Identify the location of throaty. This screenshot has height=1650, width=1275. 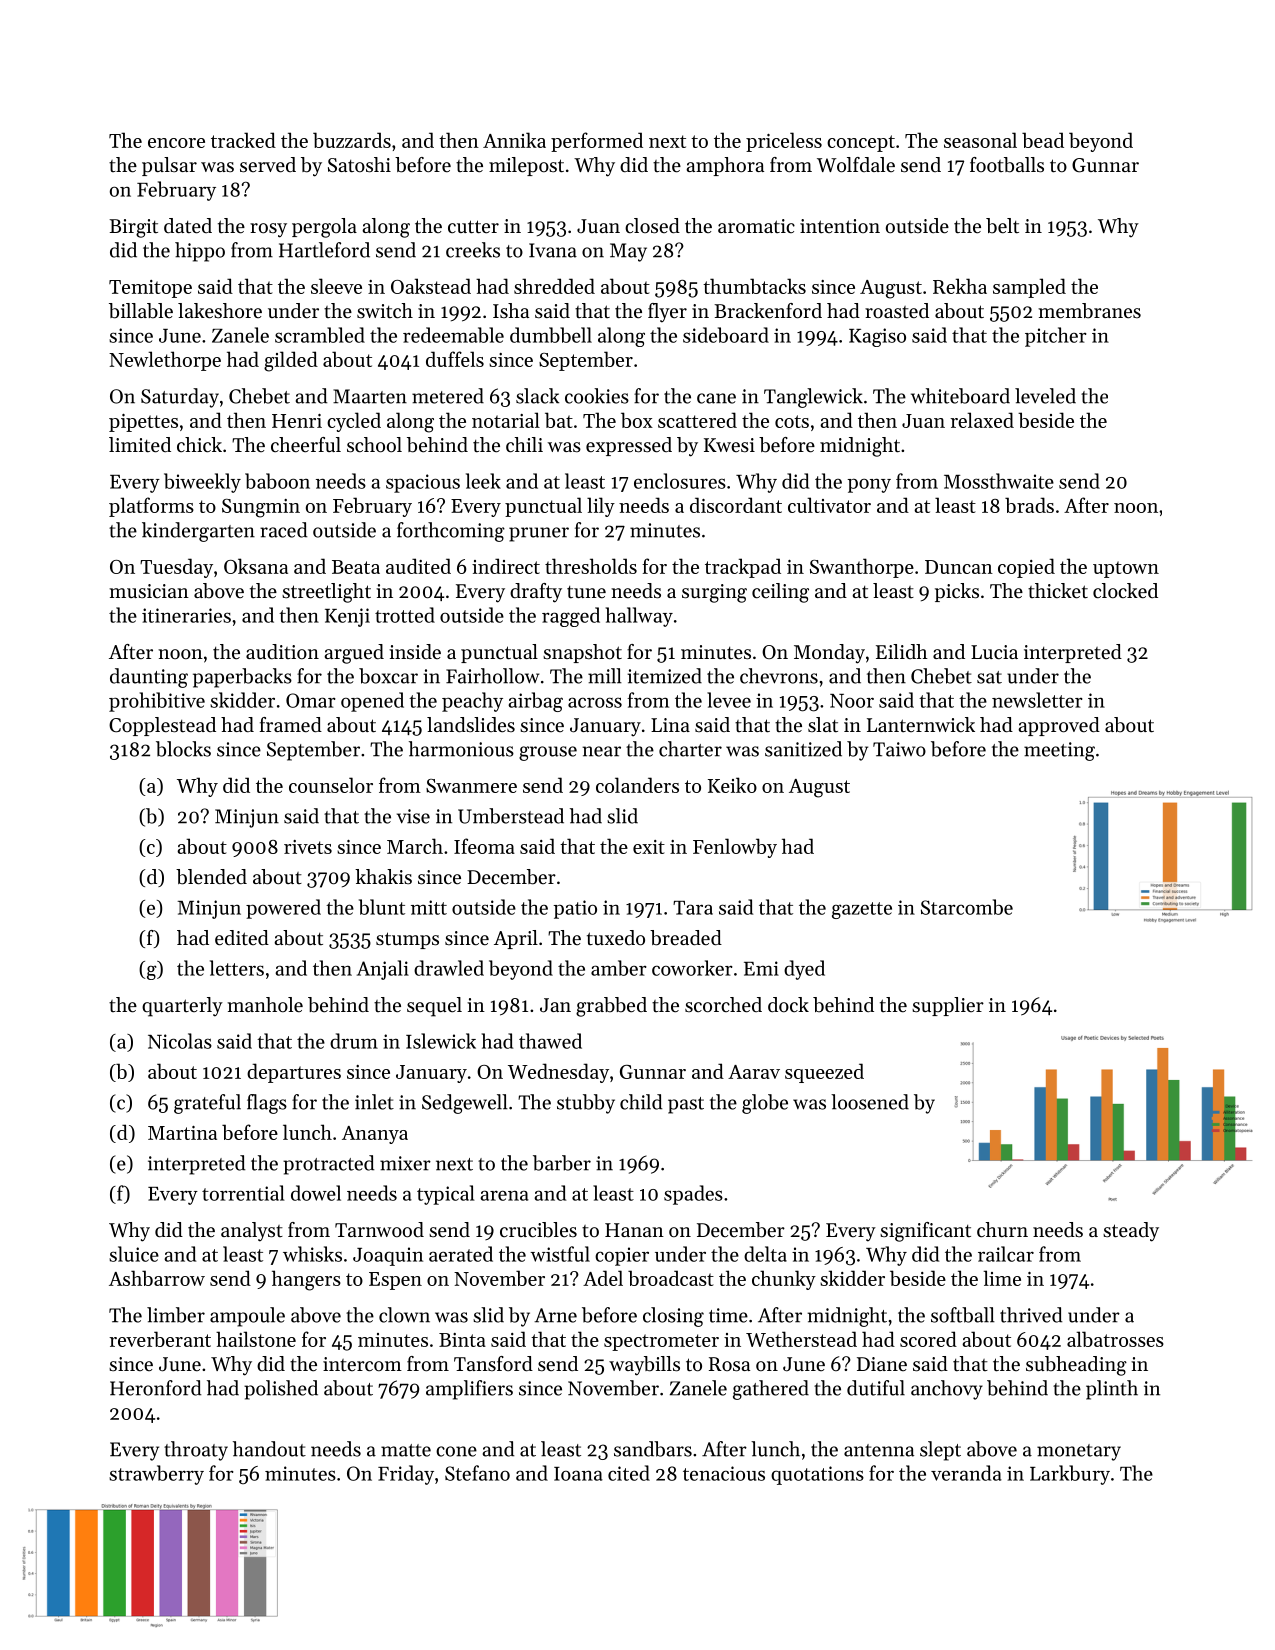
(196, 1451).
